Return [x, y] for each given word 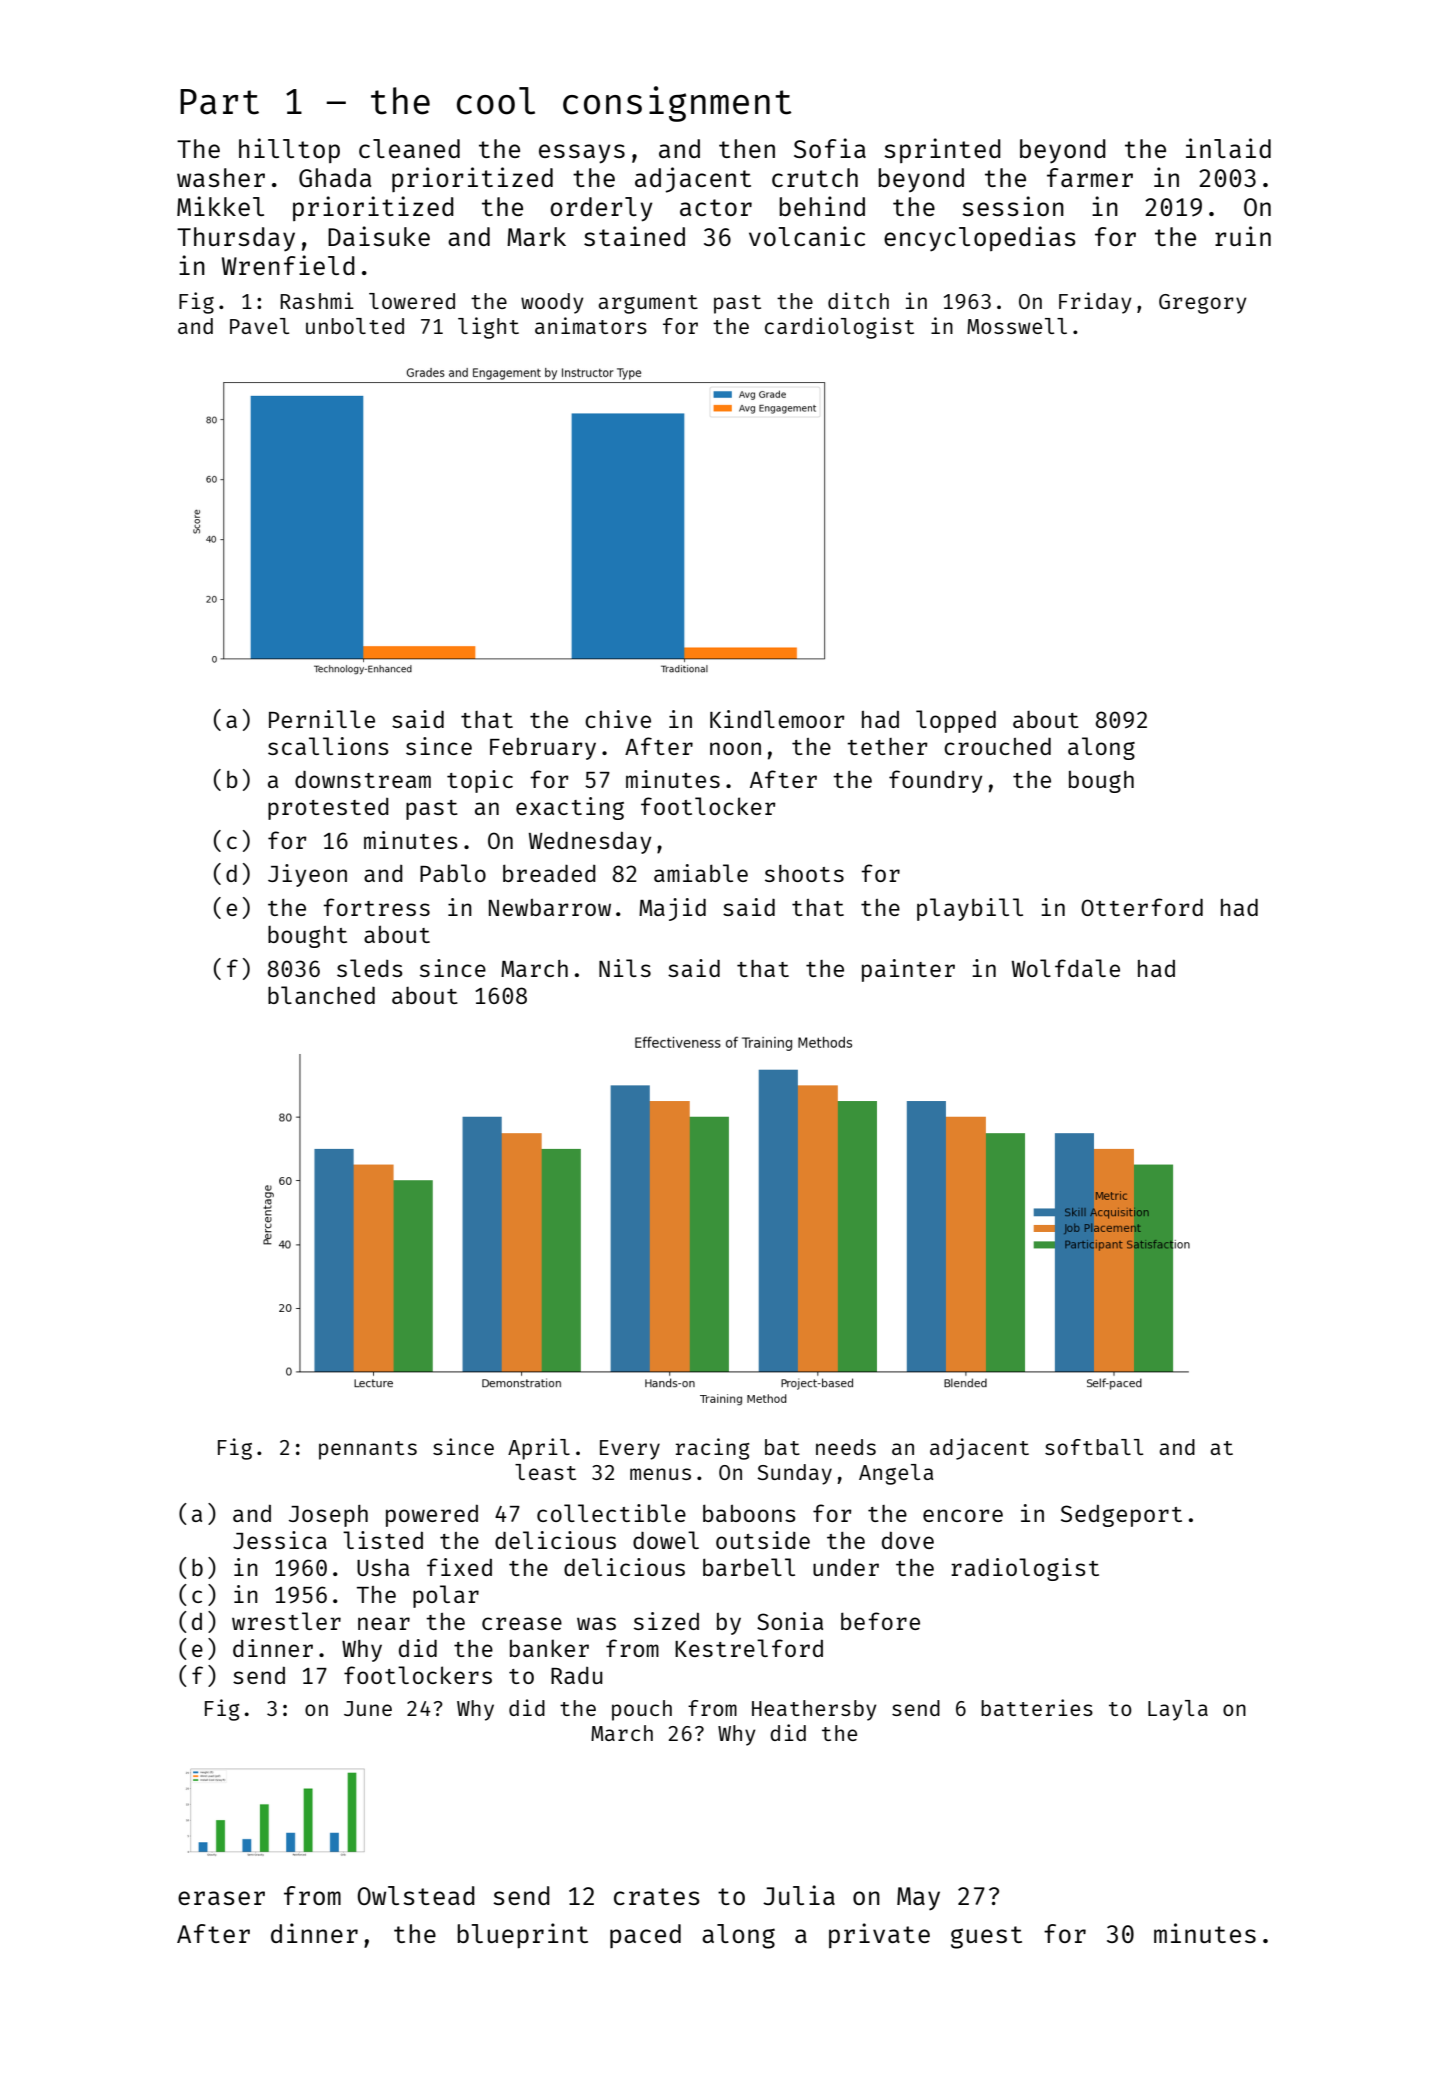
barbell [749, 1567]
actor [716, 207]
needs [846, 1447]
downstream [363, 779]
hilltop [289, 150]
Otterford [1142, 907]
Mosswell [1017, 326]
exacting [570, 808]
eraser [221, 1898]
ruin [1243, 236]
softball [1094, 1447]
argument [648, 304]
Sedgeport [1121, 1515]
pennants [368, 1450]
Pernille [322, 719]
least [545, 1472]
